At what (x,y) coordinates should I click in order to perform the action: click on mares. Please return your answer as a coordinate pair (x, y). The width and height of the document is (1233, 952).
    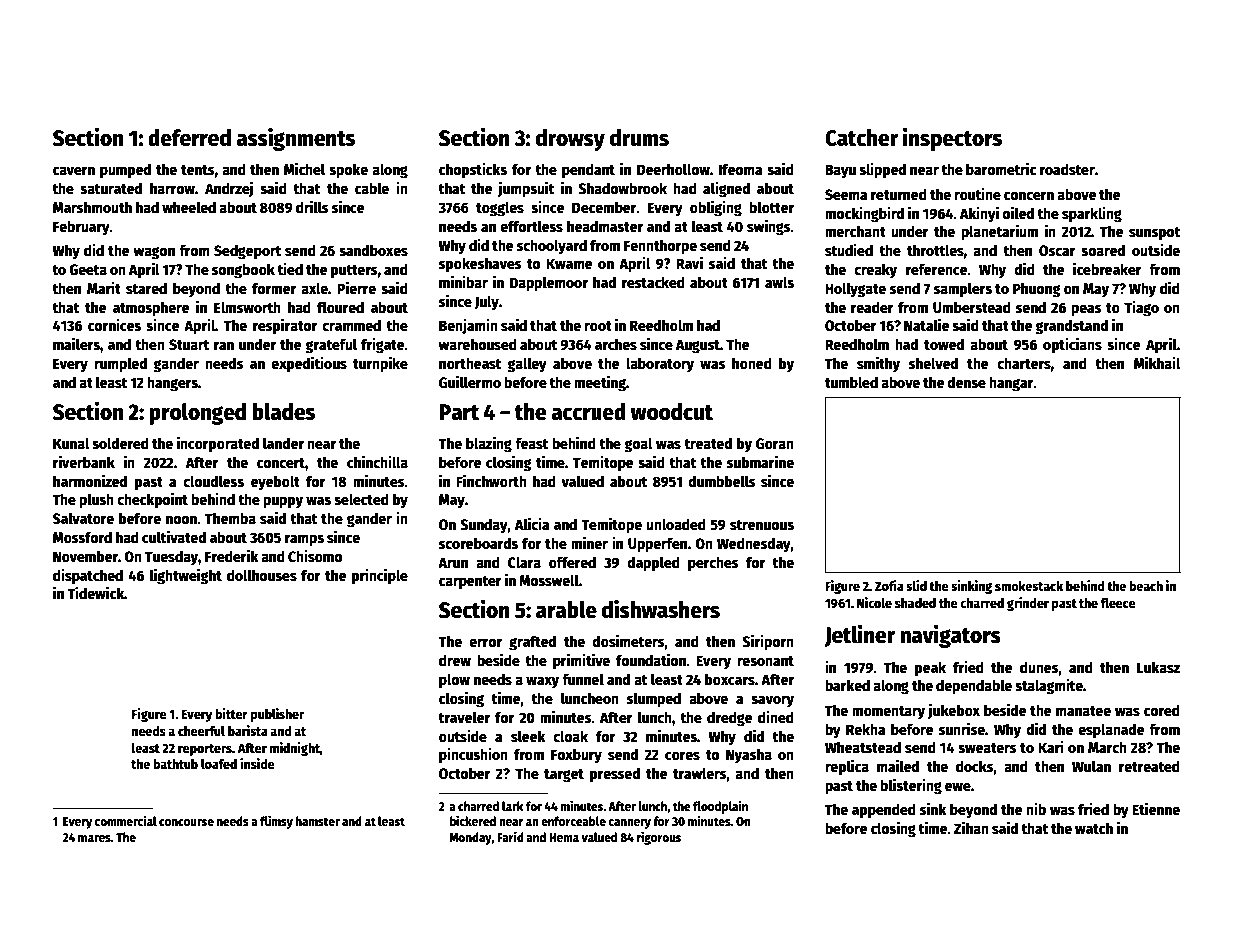
    Looking at the image, I should click on (94, 838).
